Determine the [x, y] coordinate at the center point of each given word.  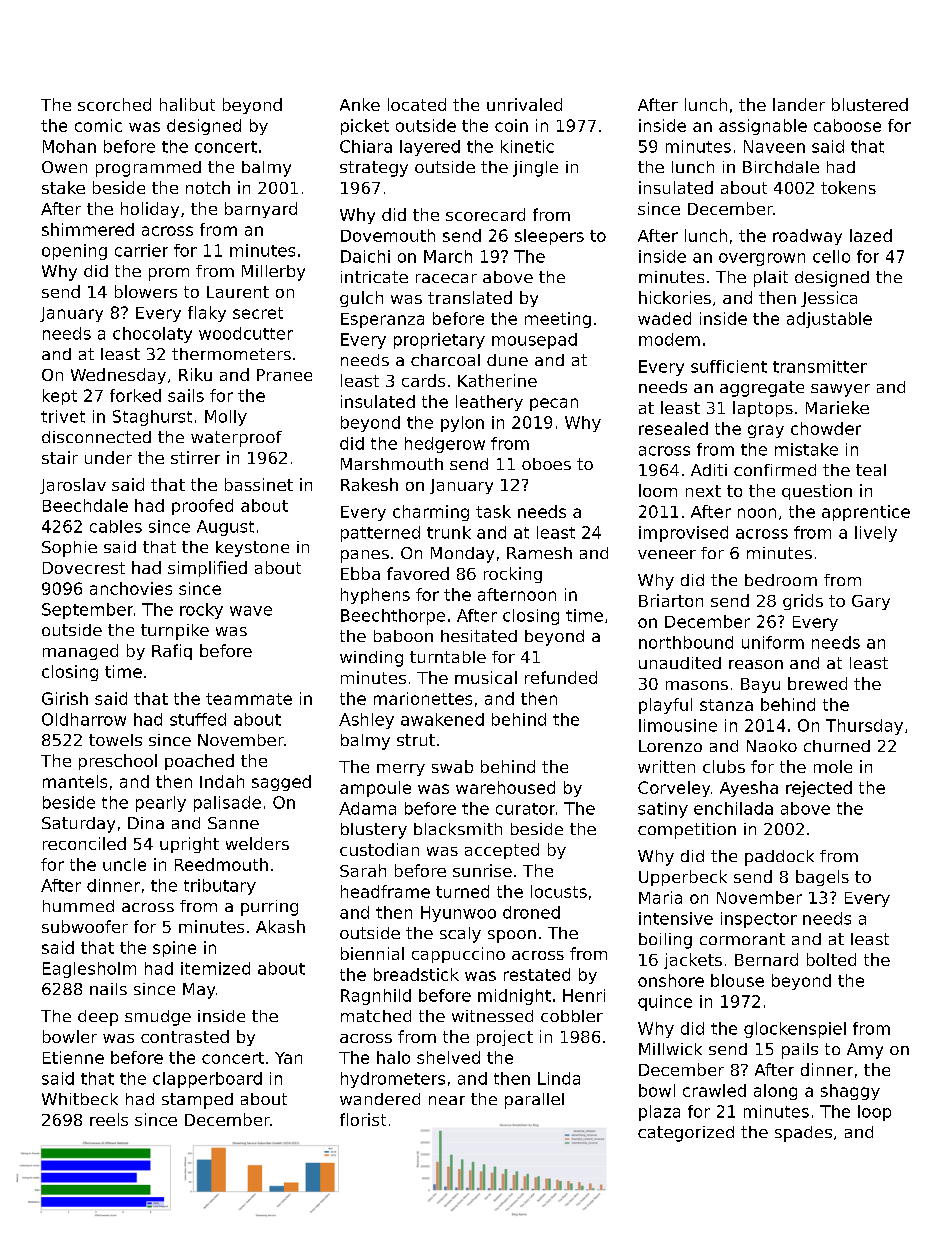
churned [837, 746]
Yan [288, 1058]
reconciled [84, 843]
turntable [448, 657]
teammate [249, 699]
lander [799, 104]
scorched [114, 104]
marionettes [423, 698]
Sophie [69, 549]
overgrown [762, 259]
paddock [779, 858]
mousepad [534, 341]
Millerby [273, 273]
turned [462, 891]
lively [876, 534]
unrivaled [524, 104]
